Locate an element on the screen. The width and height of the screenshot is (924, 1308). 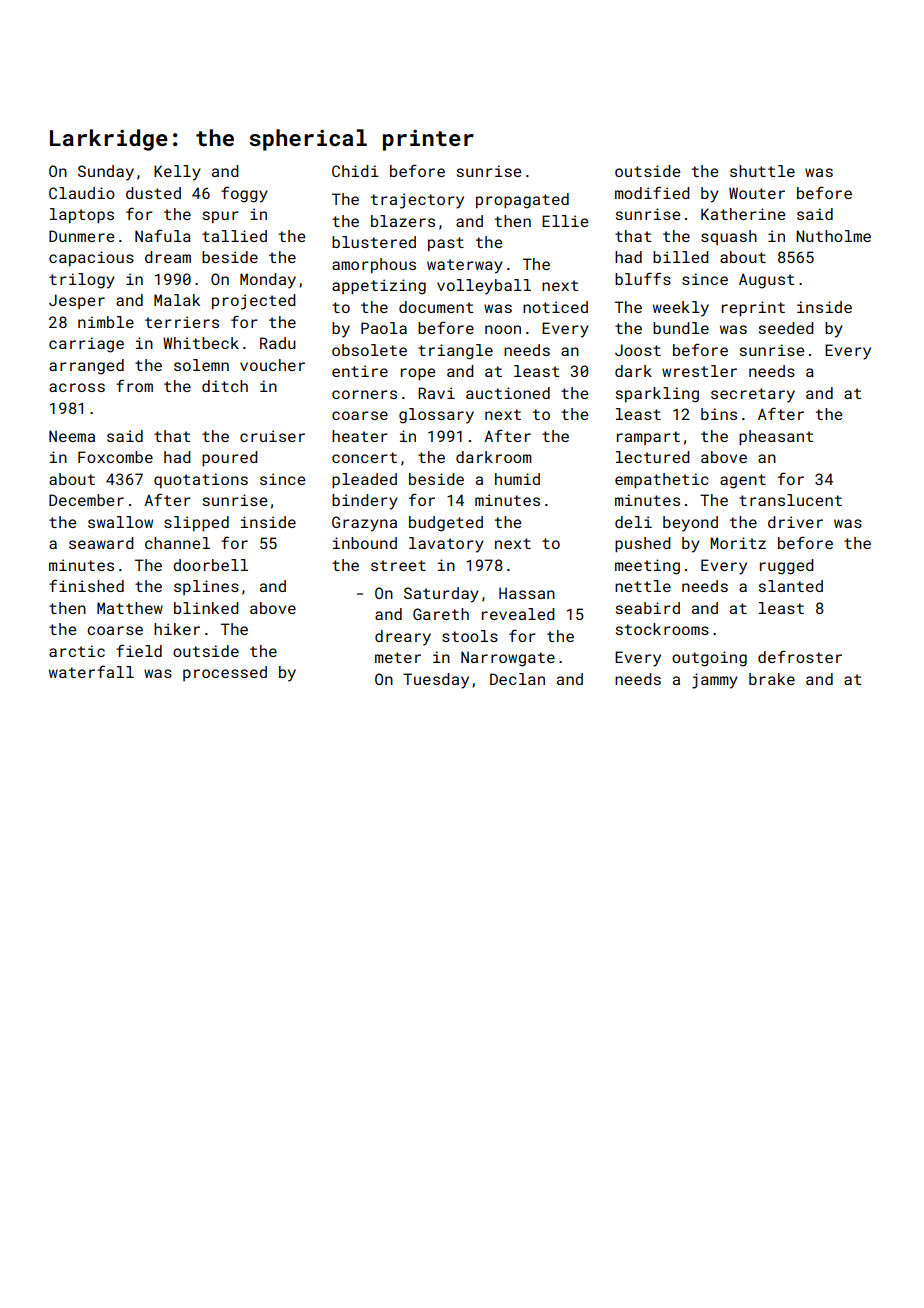
across is located at coordinates (77, 387).
